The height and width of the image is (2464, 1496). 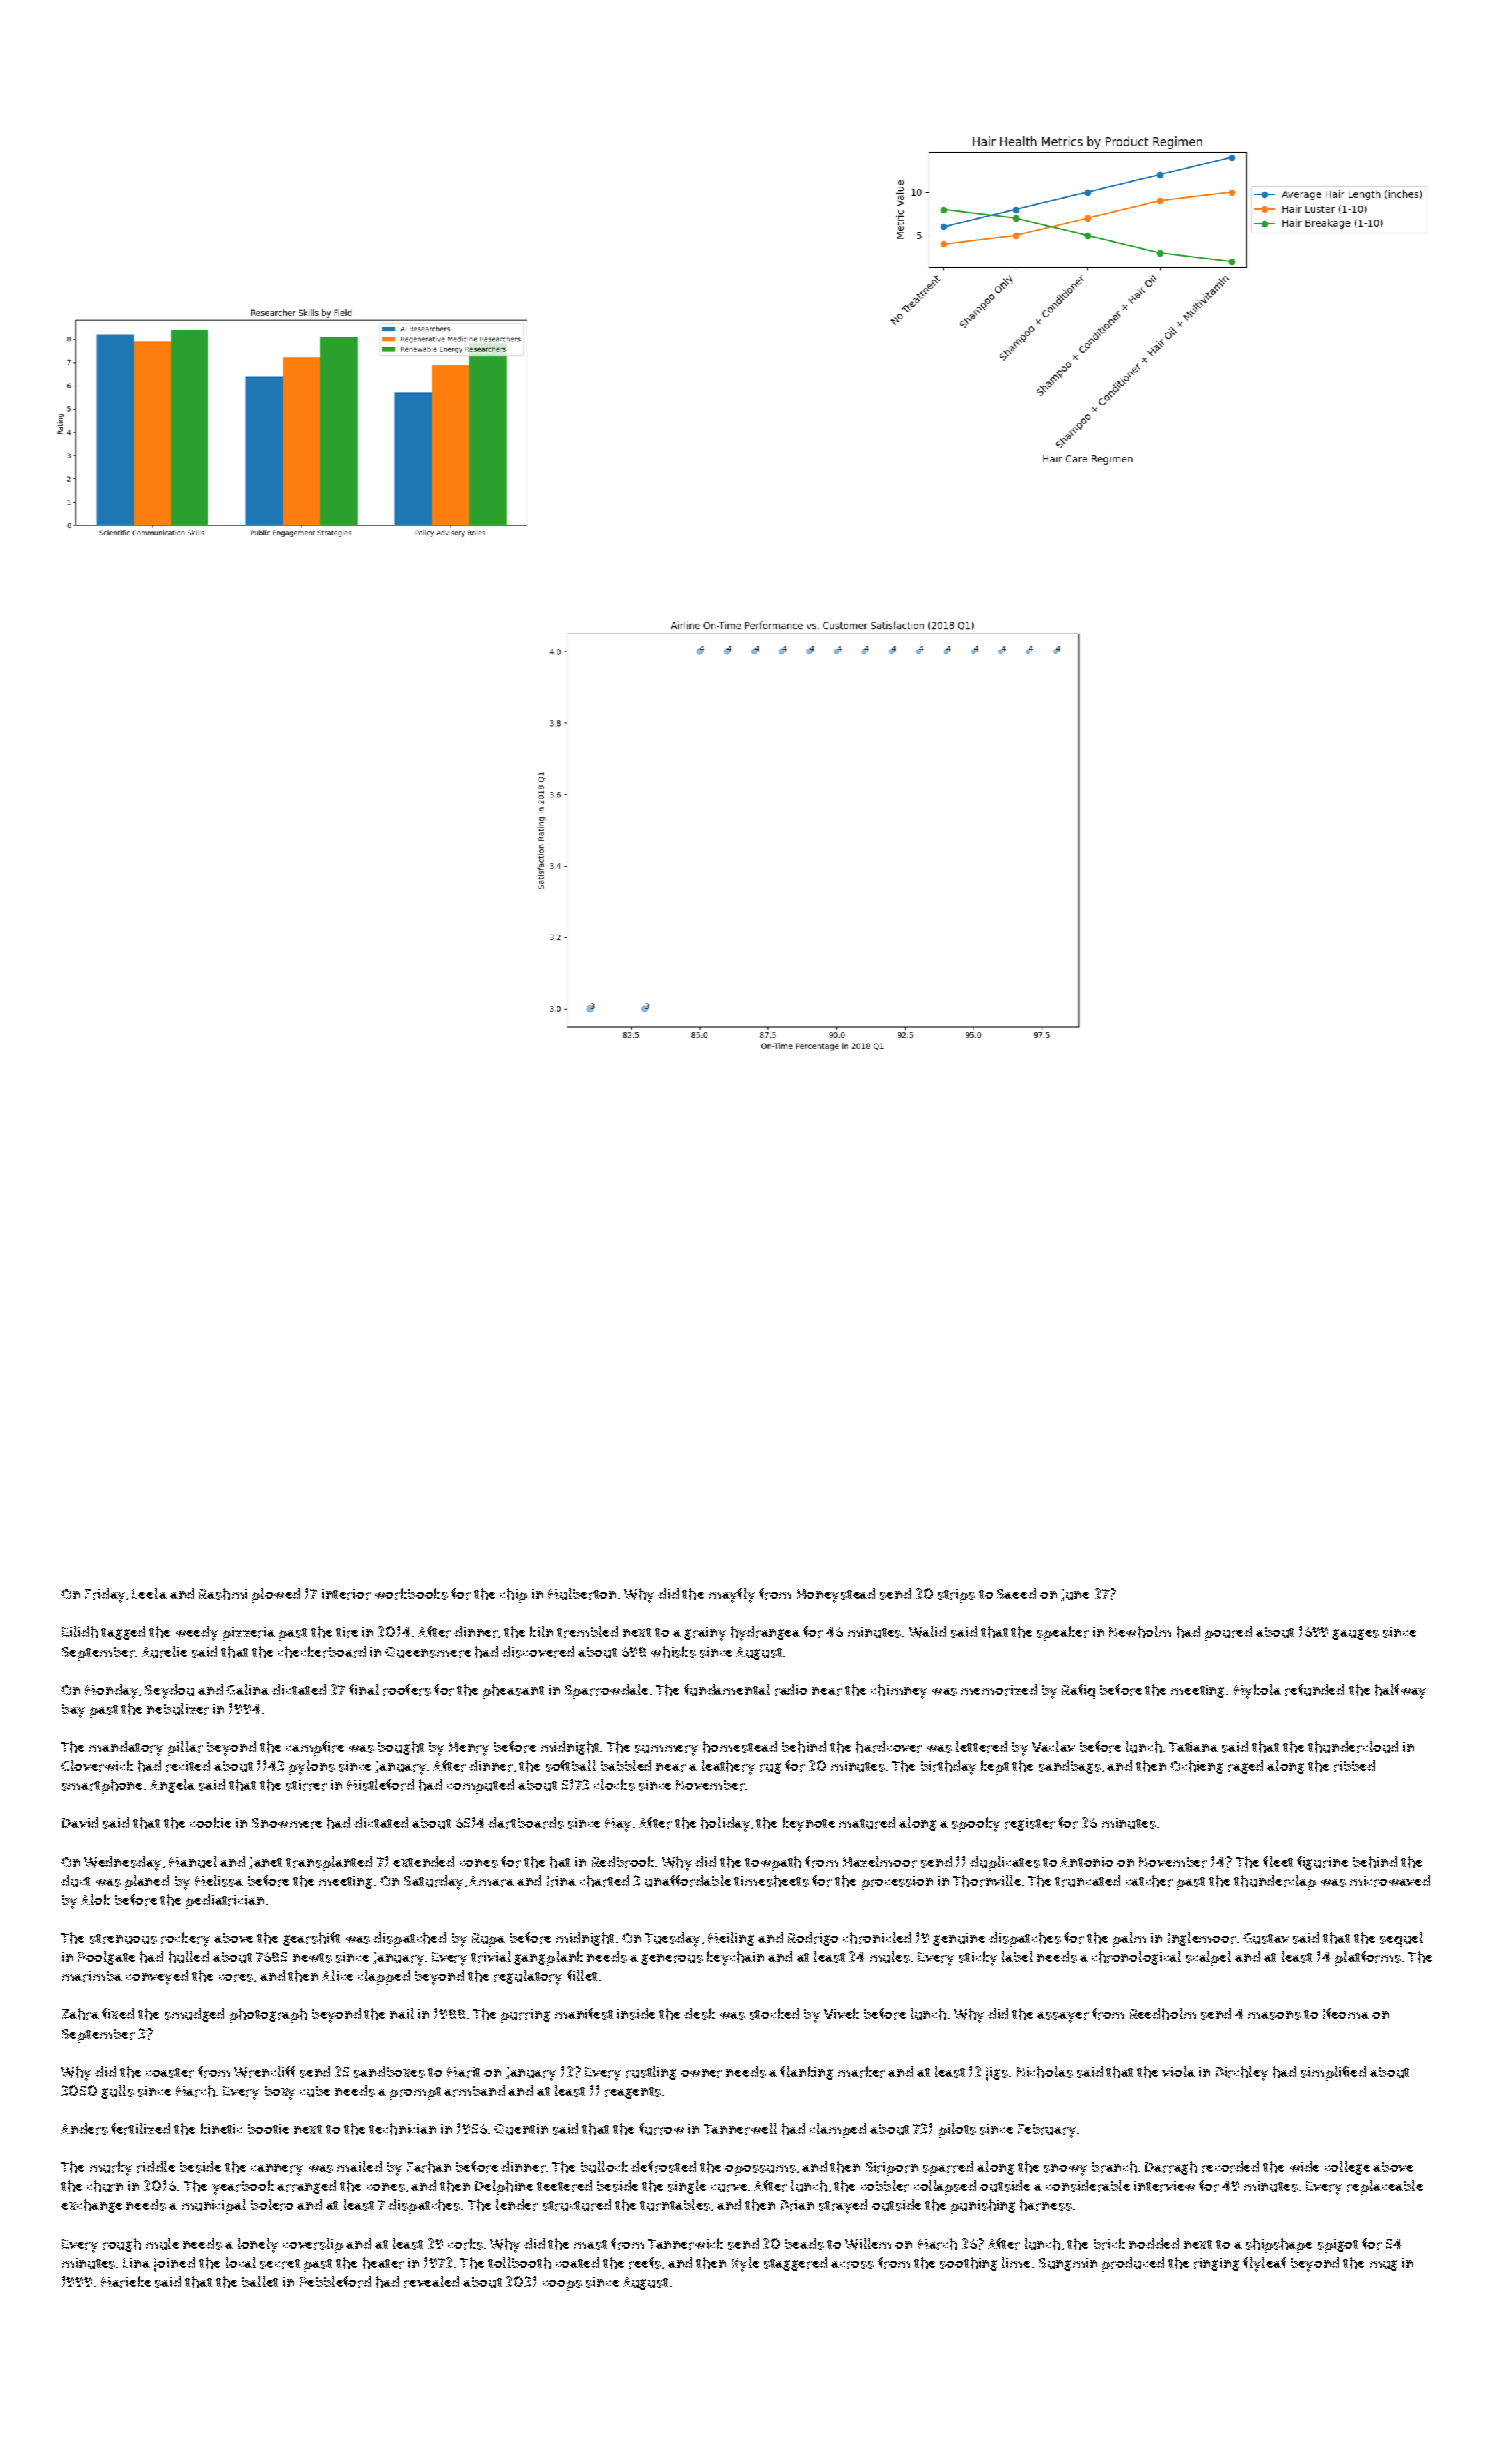 What do you see at coordinates (97, 1766) in the image?
I see `Cloverwick` at bounding box center [97, 1766].
